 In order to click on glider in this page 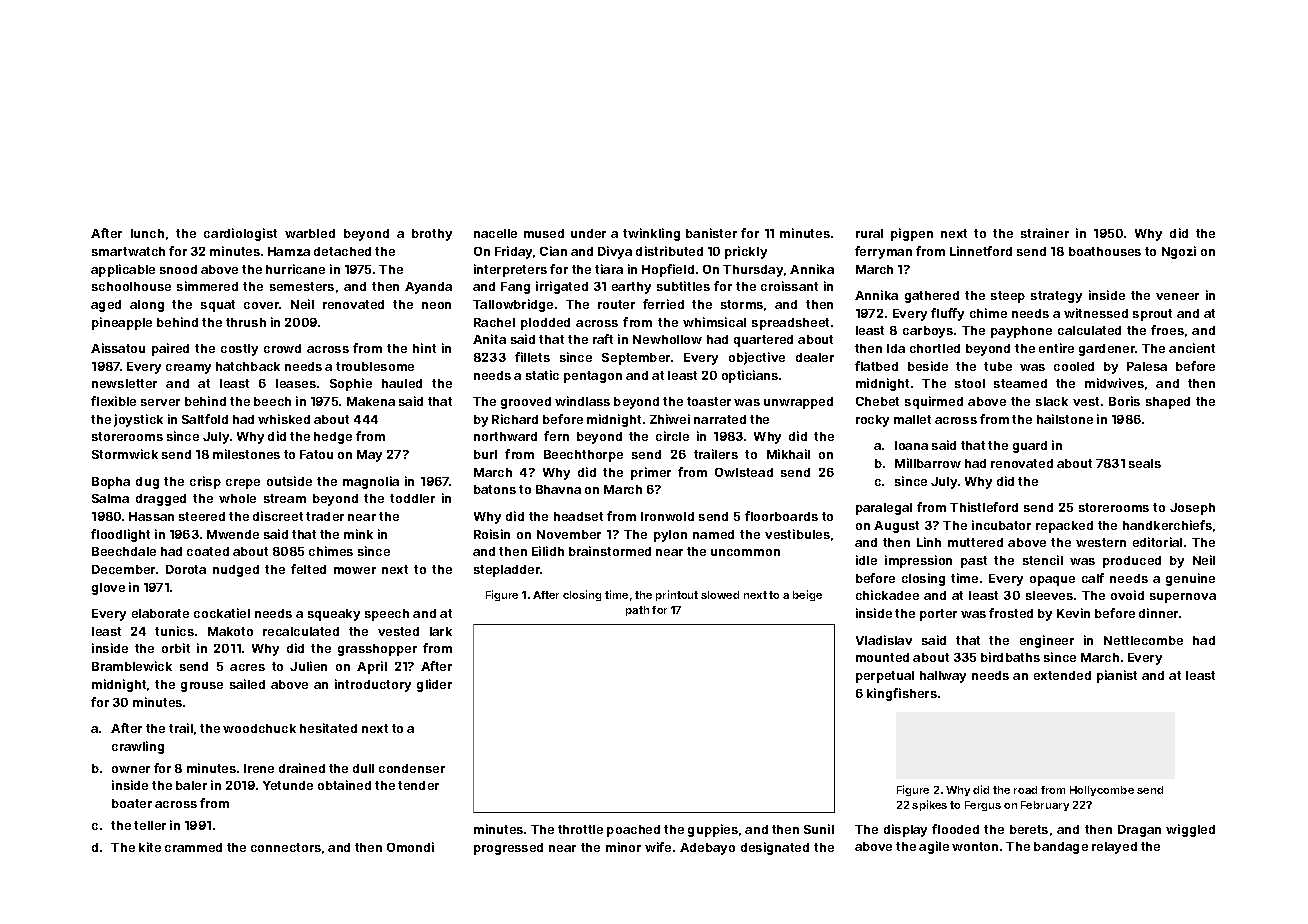, I will do `click(434, 685)`.
